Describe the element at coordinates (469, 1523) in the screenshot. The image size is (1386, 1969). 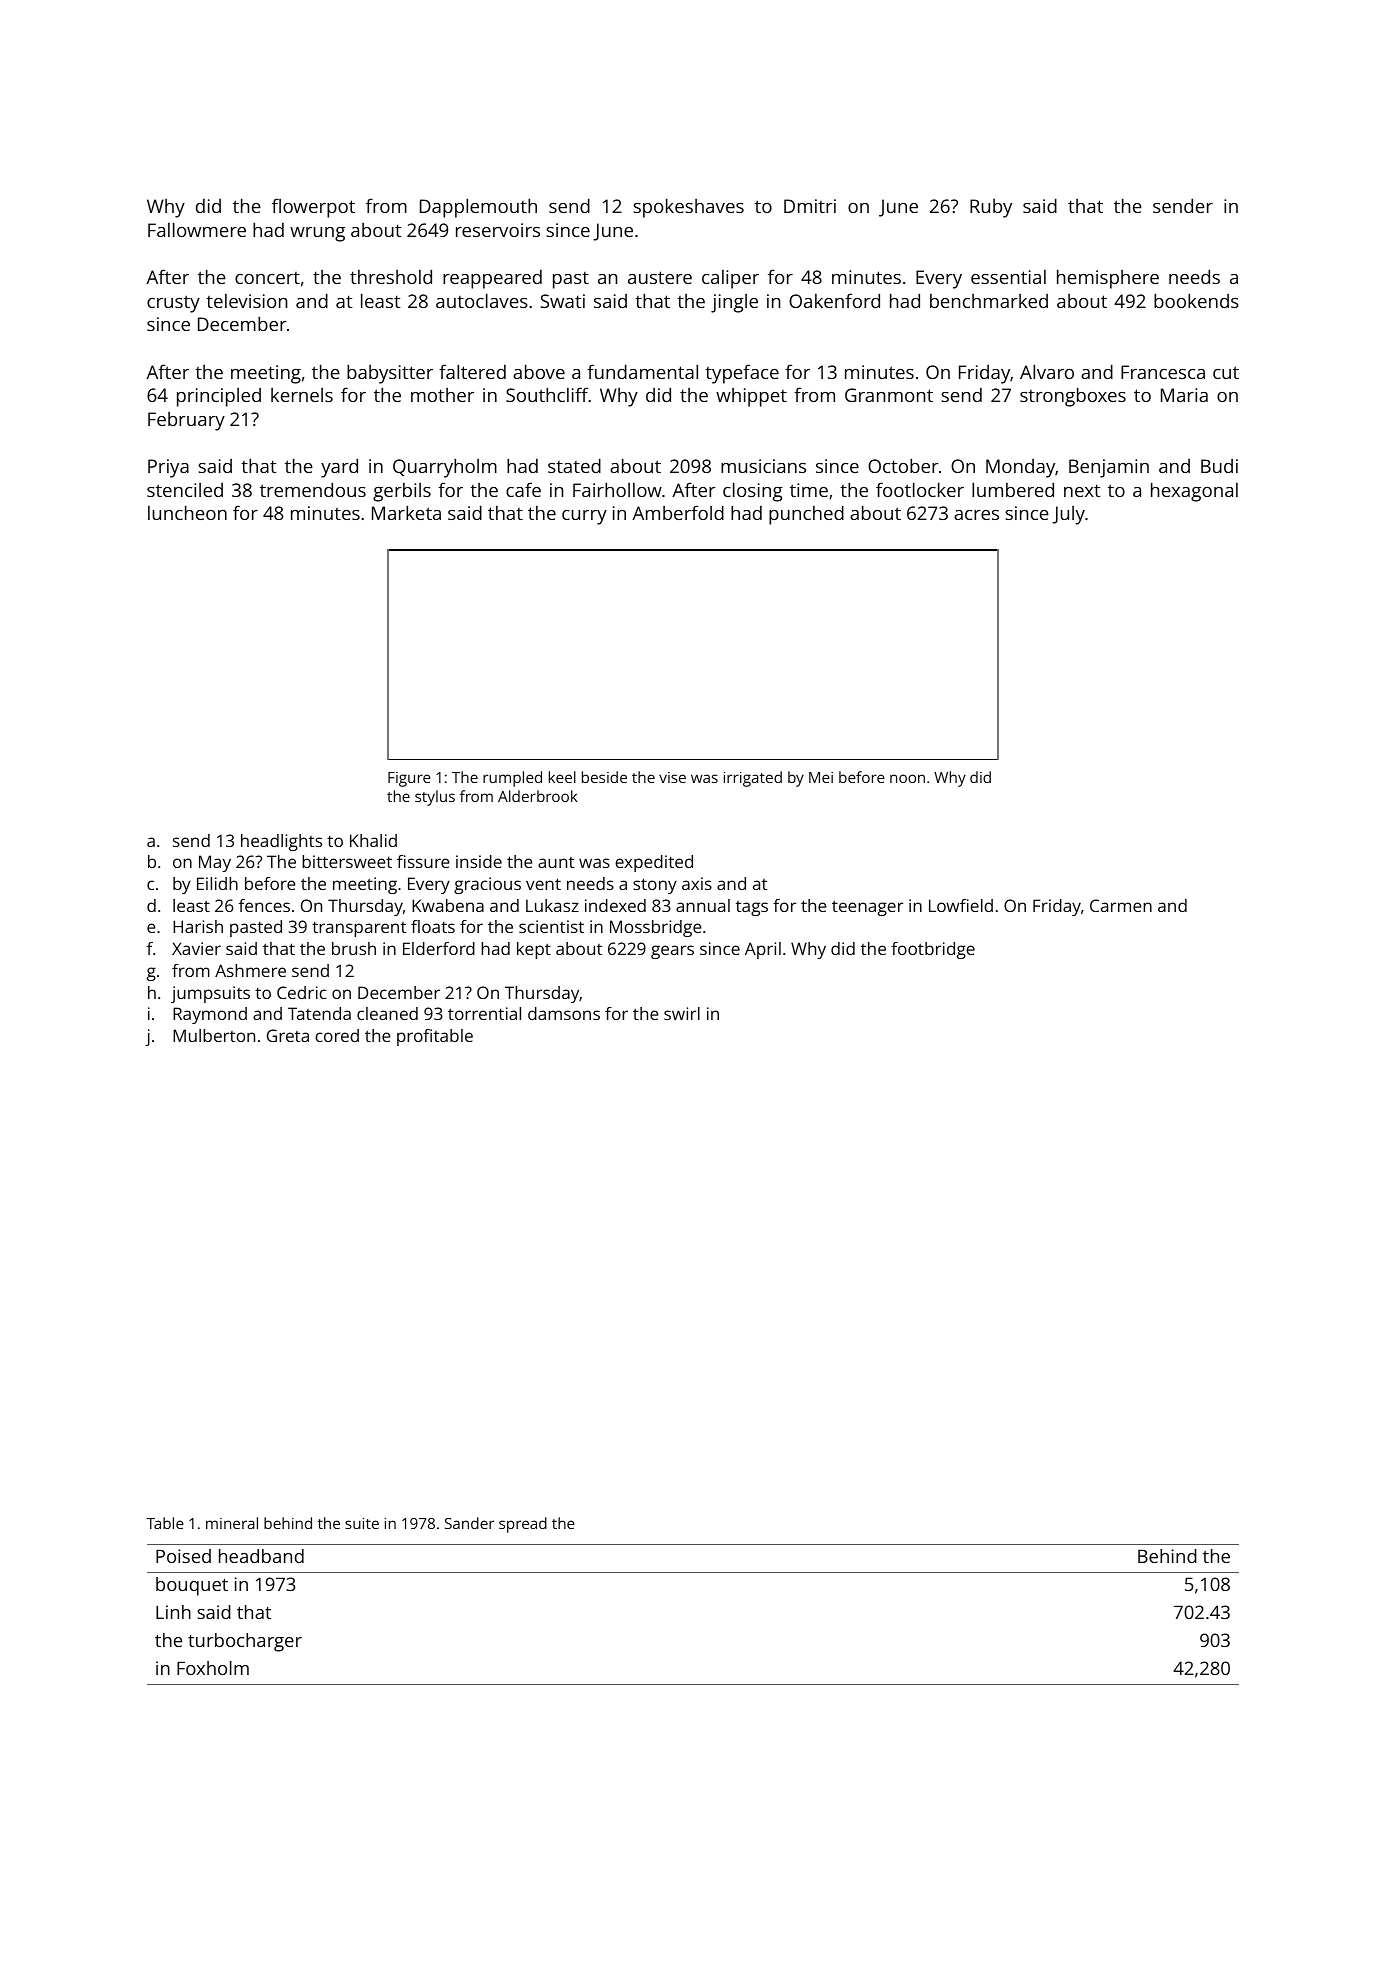
I see `Sander` at that location.
